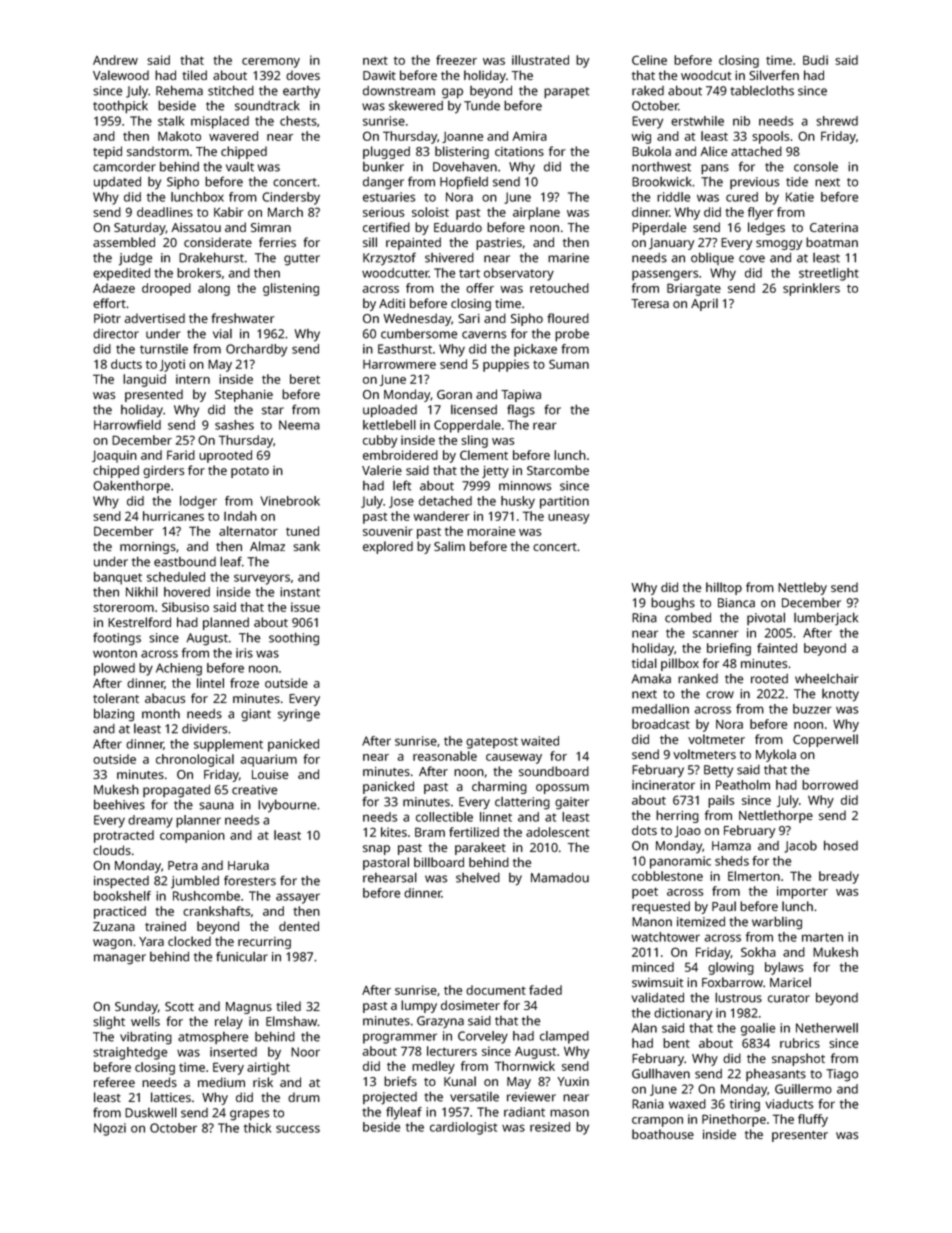 The image size is (952, 1233). Describe the element at coordinates (456, 60) in the screenshot. I see `freezer` at that location.
